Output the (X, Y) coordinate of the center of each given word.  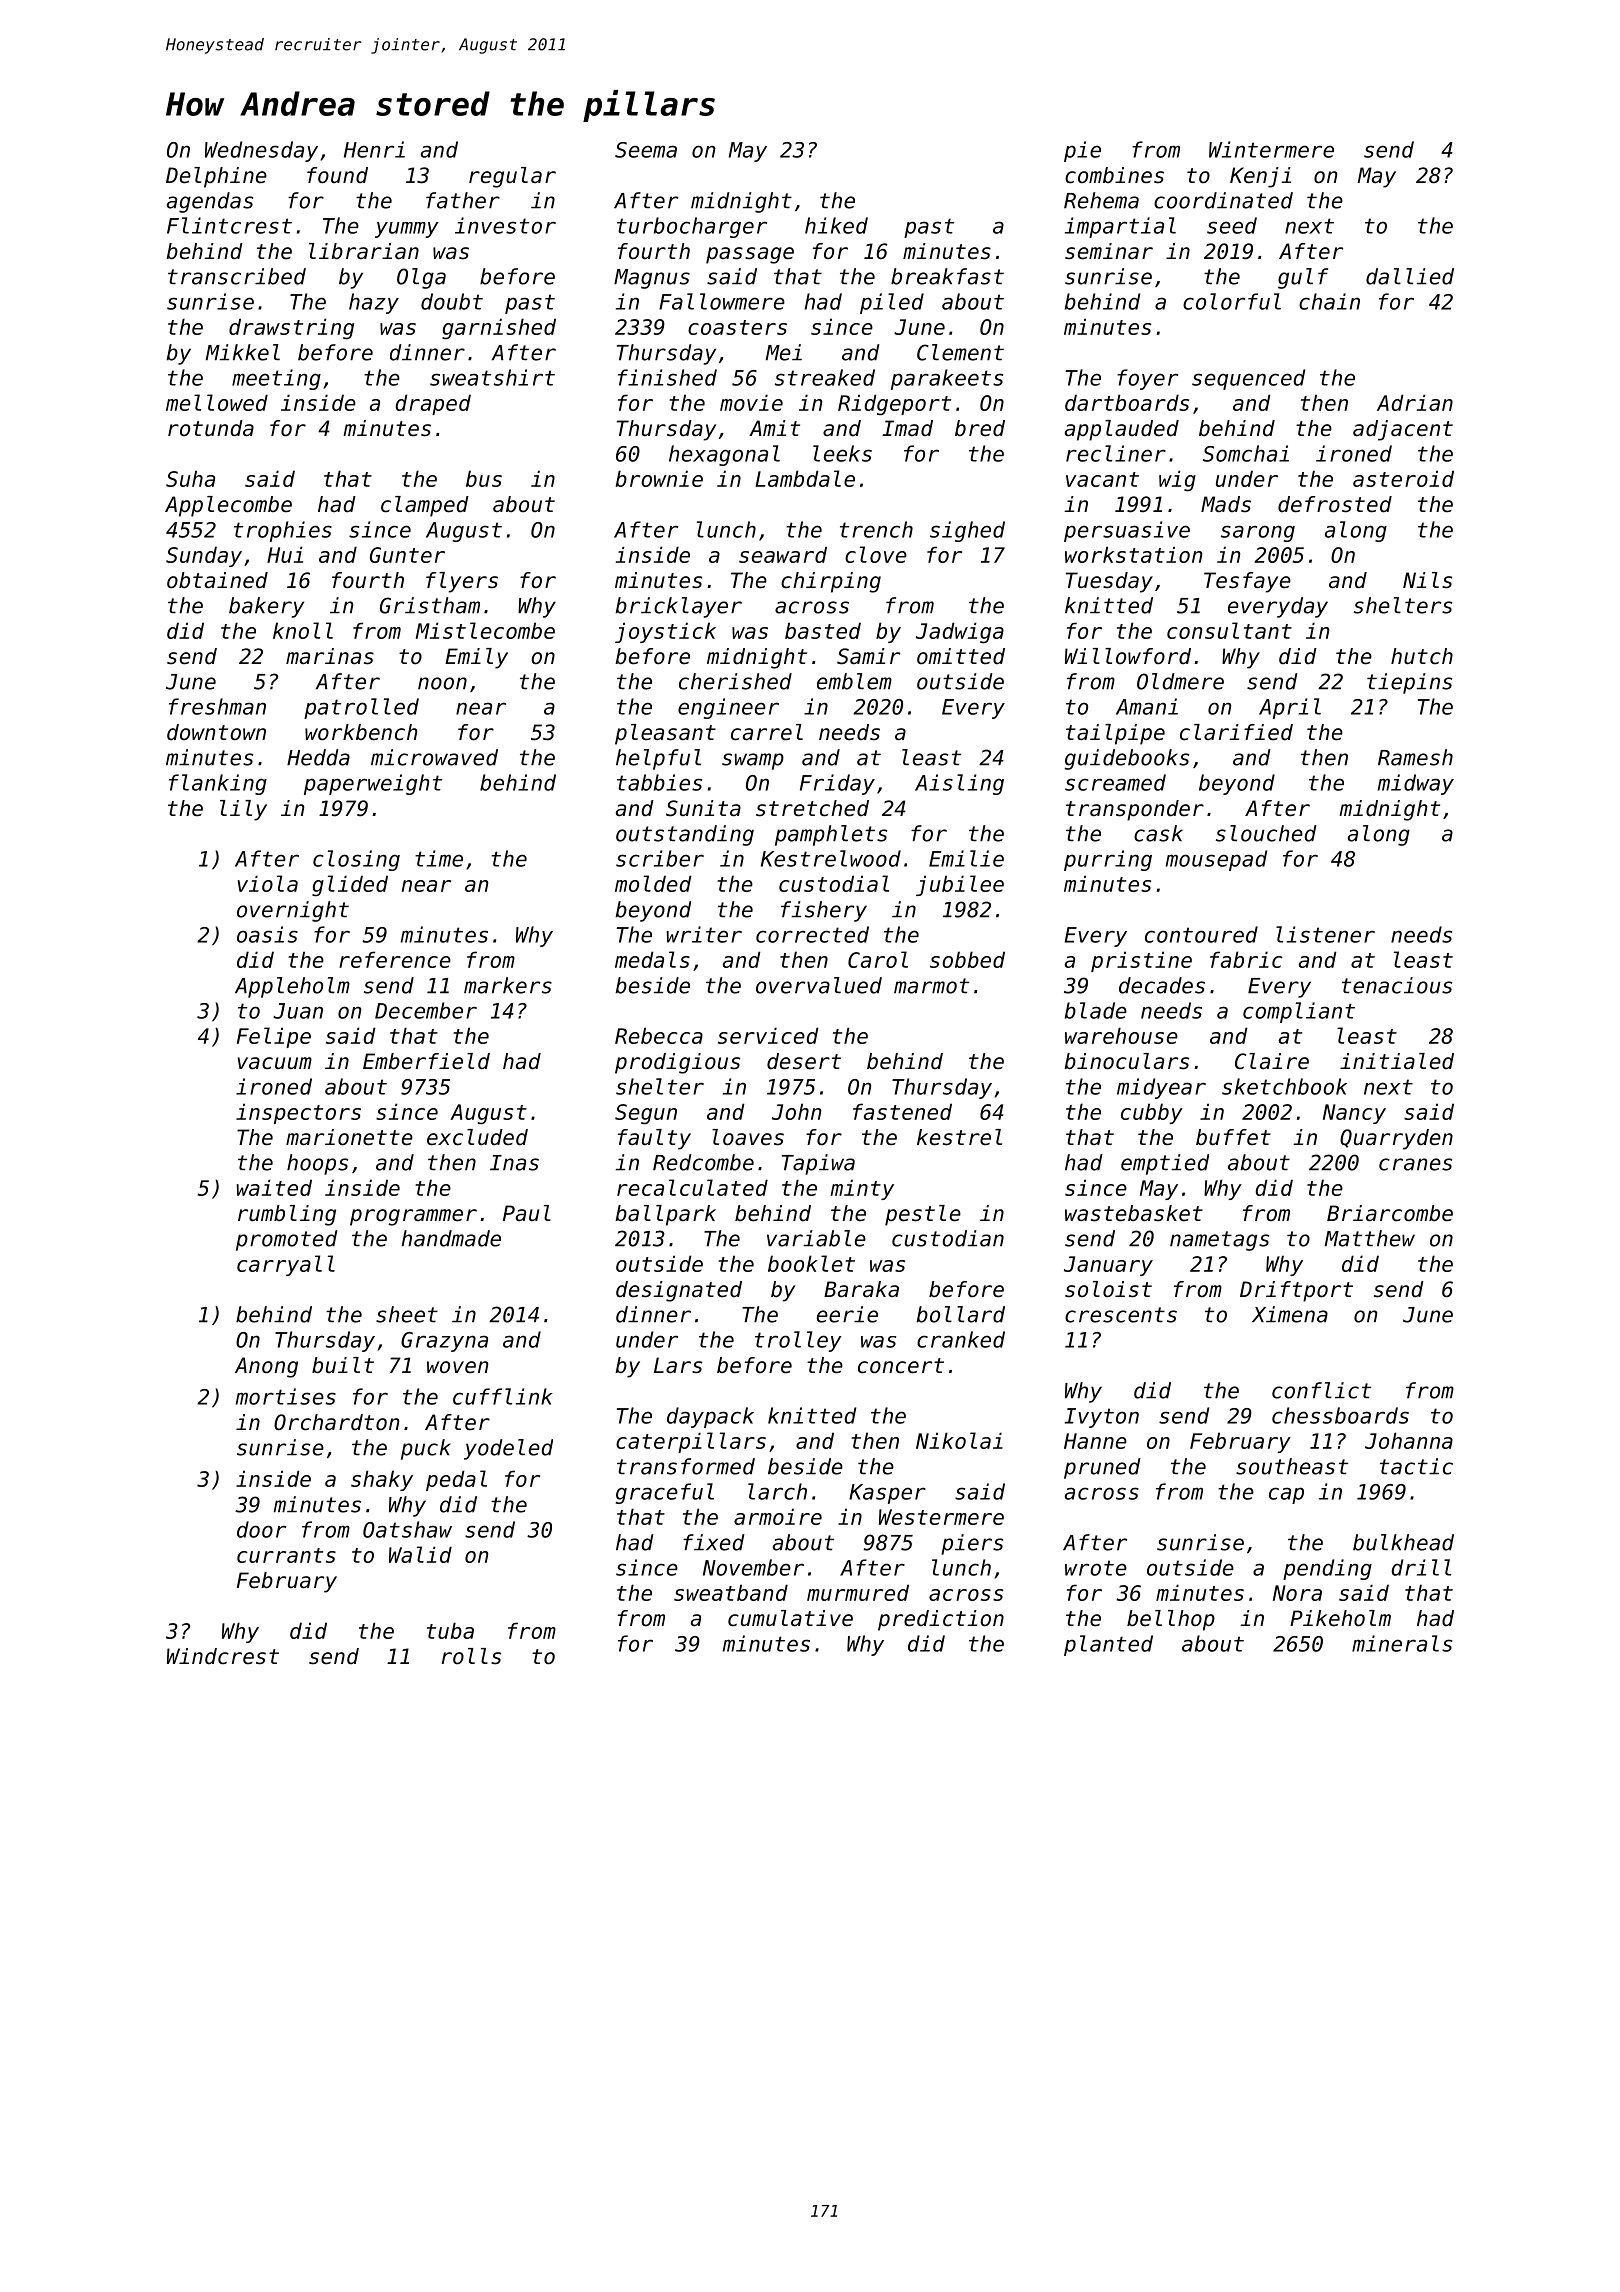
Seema (646, 150)
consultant (1229, 630)
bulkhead (1403, 1542)
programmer (413, 1217)
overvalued (819, 985)
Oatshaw (407, 1529)
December (426, 1010)
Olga (421, 278)
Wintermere (1271, 149)
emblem (854, 681)
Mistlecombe (485, 630)
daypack (710, 1417)
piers (972, 1544)
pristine (1141, 961)
